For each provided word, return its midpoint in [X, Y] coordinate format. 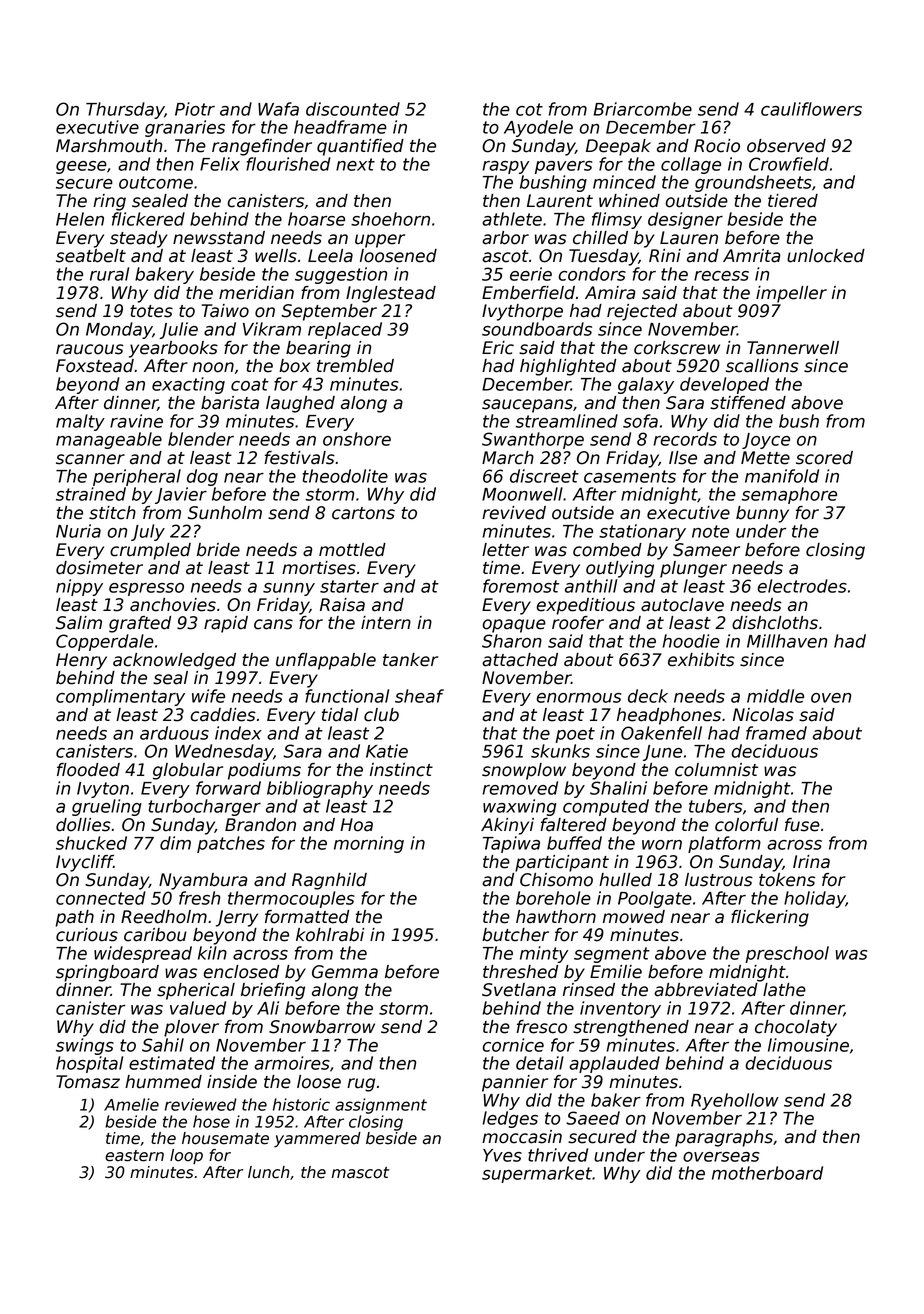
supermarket [537, 1174]
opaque [514, 626]
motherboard [767, 1173]
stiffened [748, 403]
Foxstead [95, 366]
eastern [134, 1156]
